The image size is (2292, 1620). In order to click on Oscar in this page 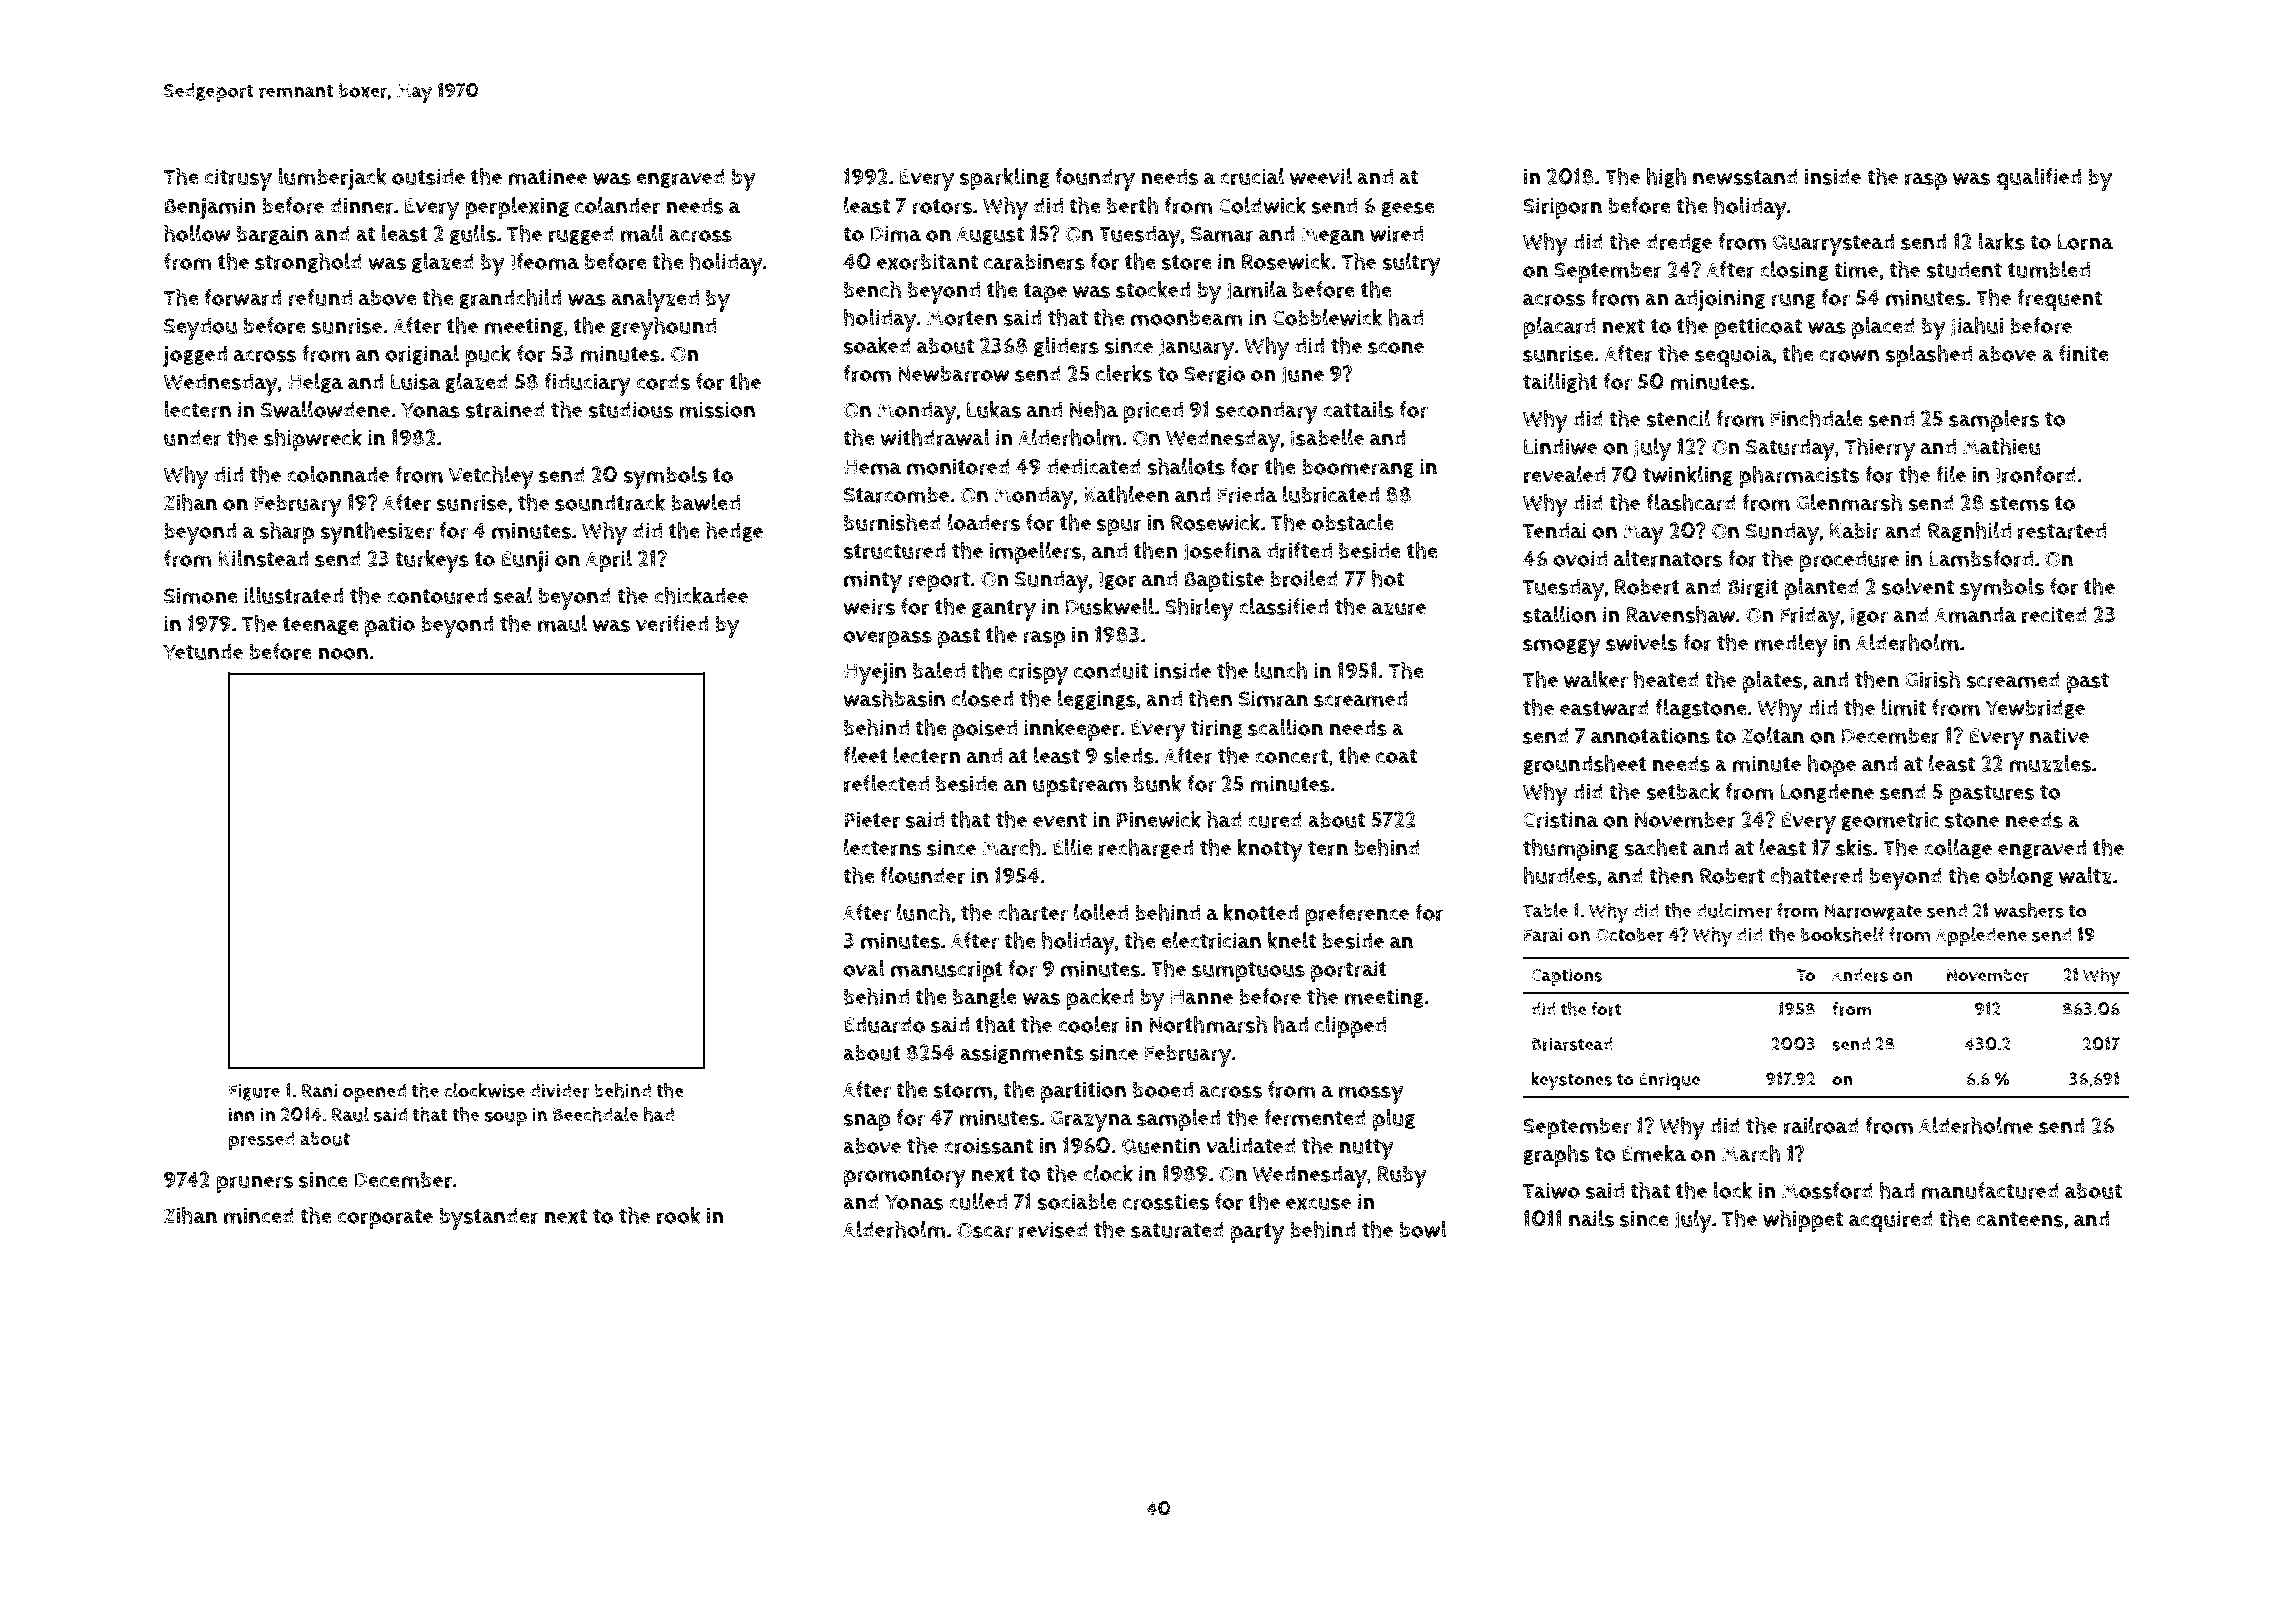, I will do `click(985, 1230)`.
